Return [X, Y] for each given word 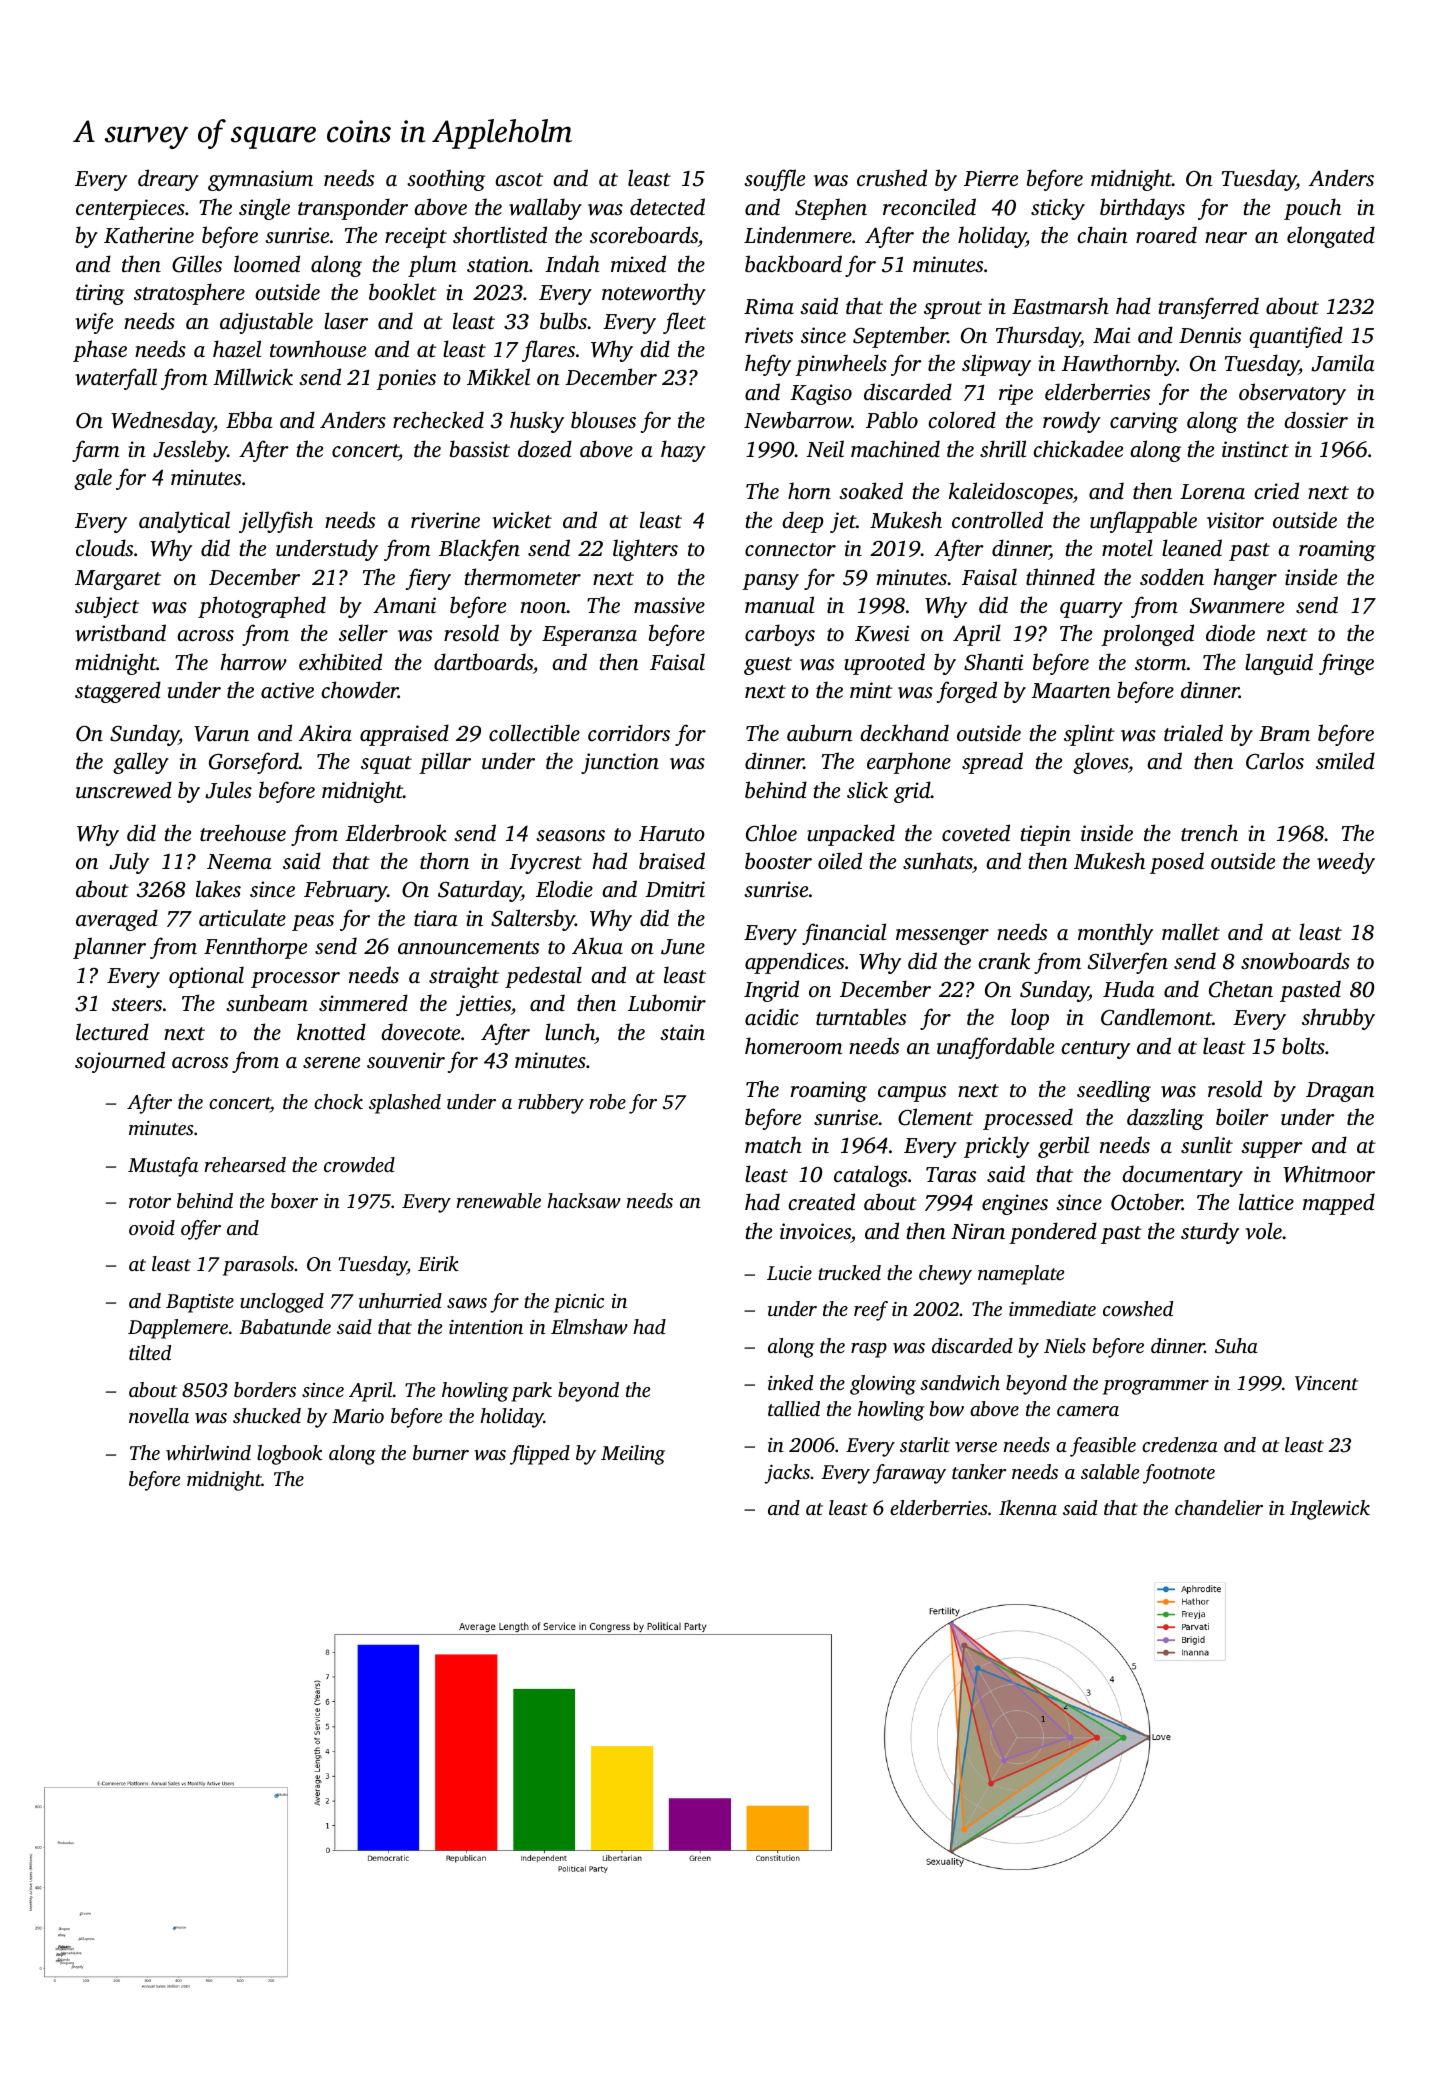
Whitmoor [1329, 1174]
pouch [1312, 209]
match [773, 1144]
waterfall [116, 379]
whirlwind [208, 1452]
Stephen [831, 209]
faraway [909, 1474]
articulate [242, 917]
